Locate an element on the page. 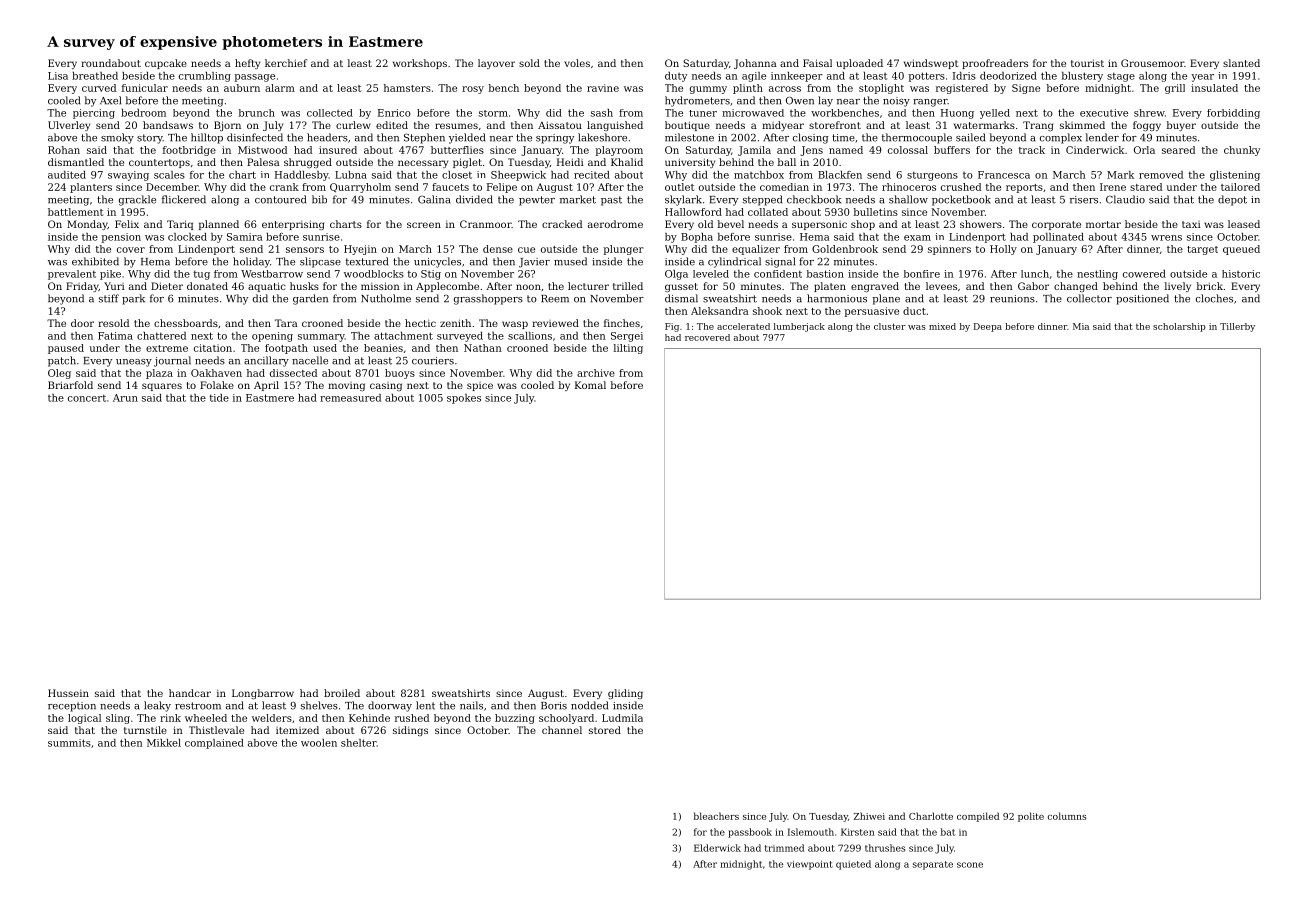 The width and height of the image is (1308, 924). storm is located at coordinates (493, 113).
